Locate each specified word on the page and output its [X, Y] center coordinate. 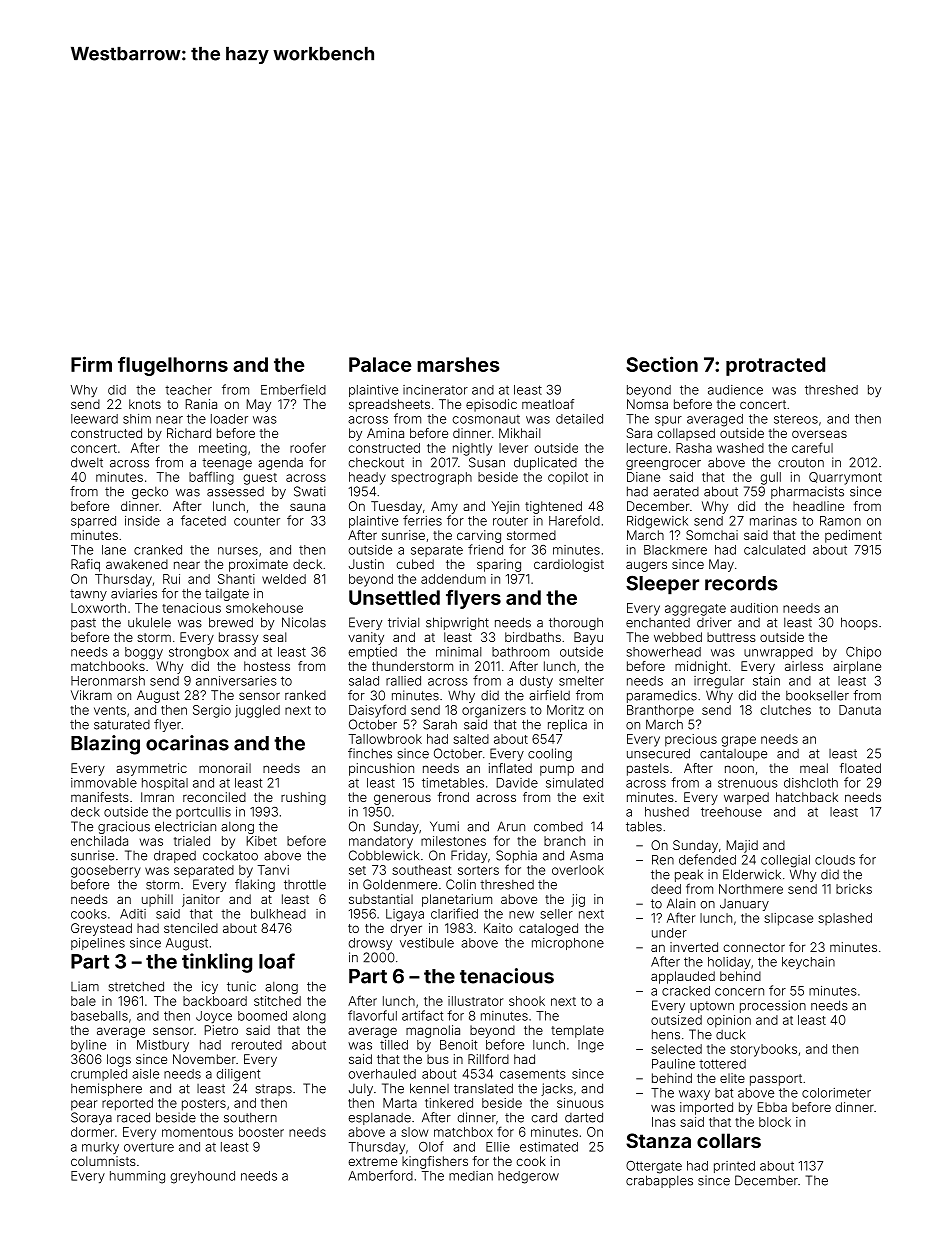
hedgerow [528, 1177]
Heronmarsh [108, 681]
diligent [238, 1075]
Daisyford [377, 711]
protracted [775, 366]
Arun [511, 826]
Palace [380, 364]
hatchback [807, 797]
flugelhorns [173, 366]
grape [739, 741]
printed [734, 1167]
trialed [192, 841]
